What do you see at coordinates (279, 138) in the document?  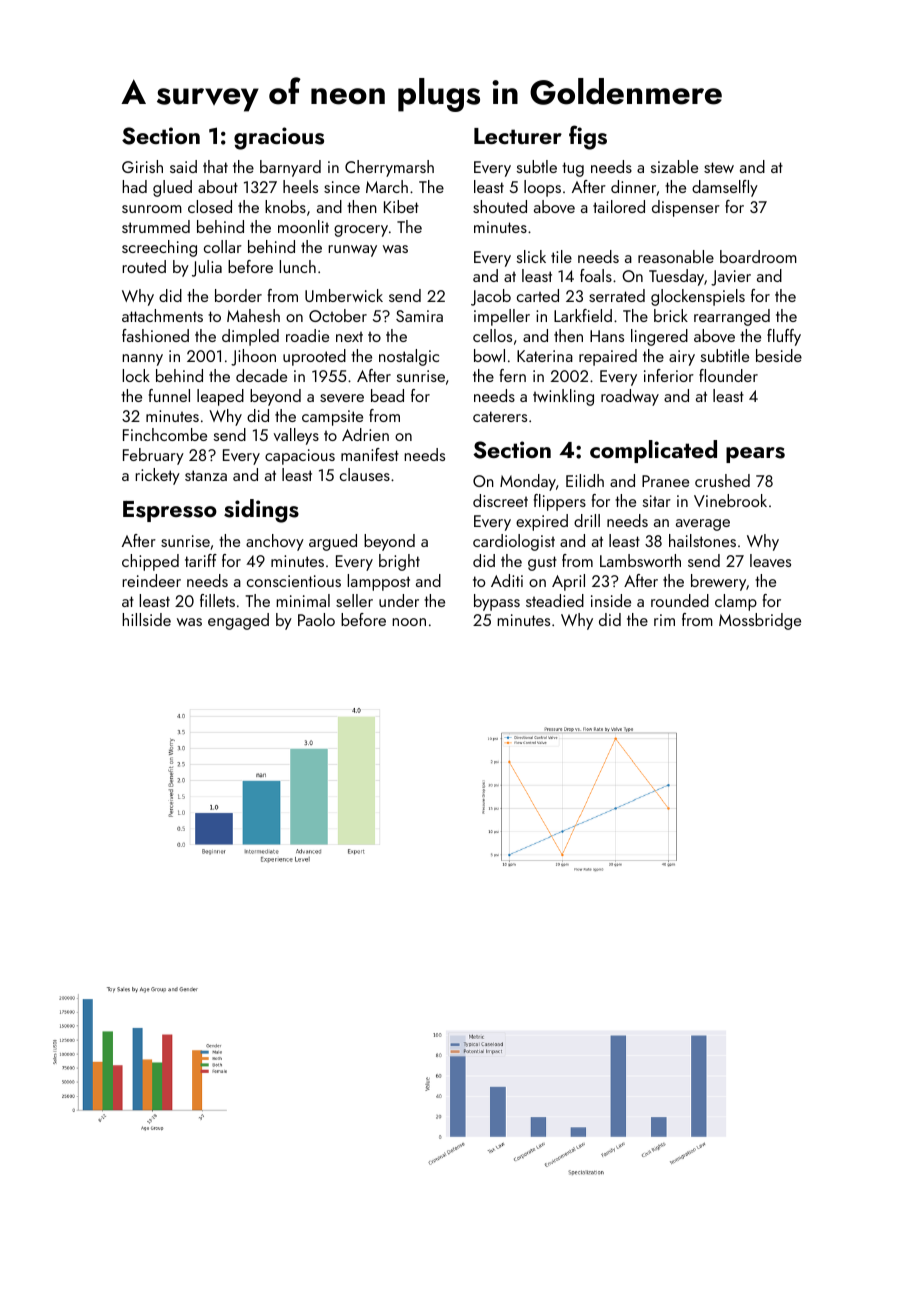 I see `gracious` at bounding box center [279, 138].
